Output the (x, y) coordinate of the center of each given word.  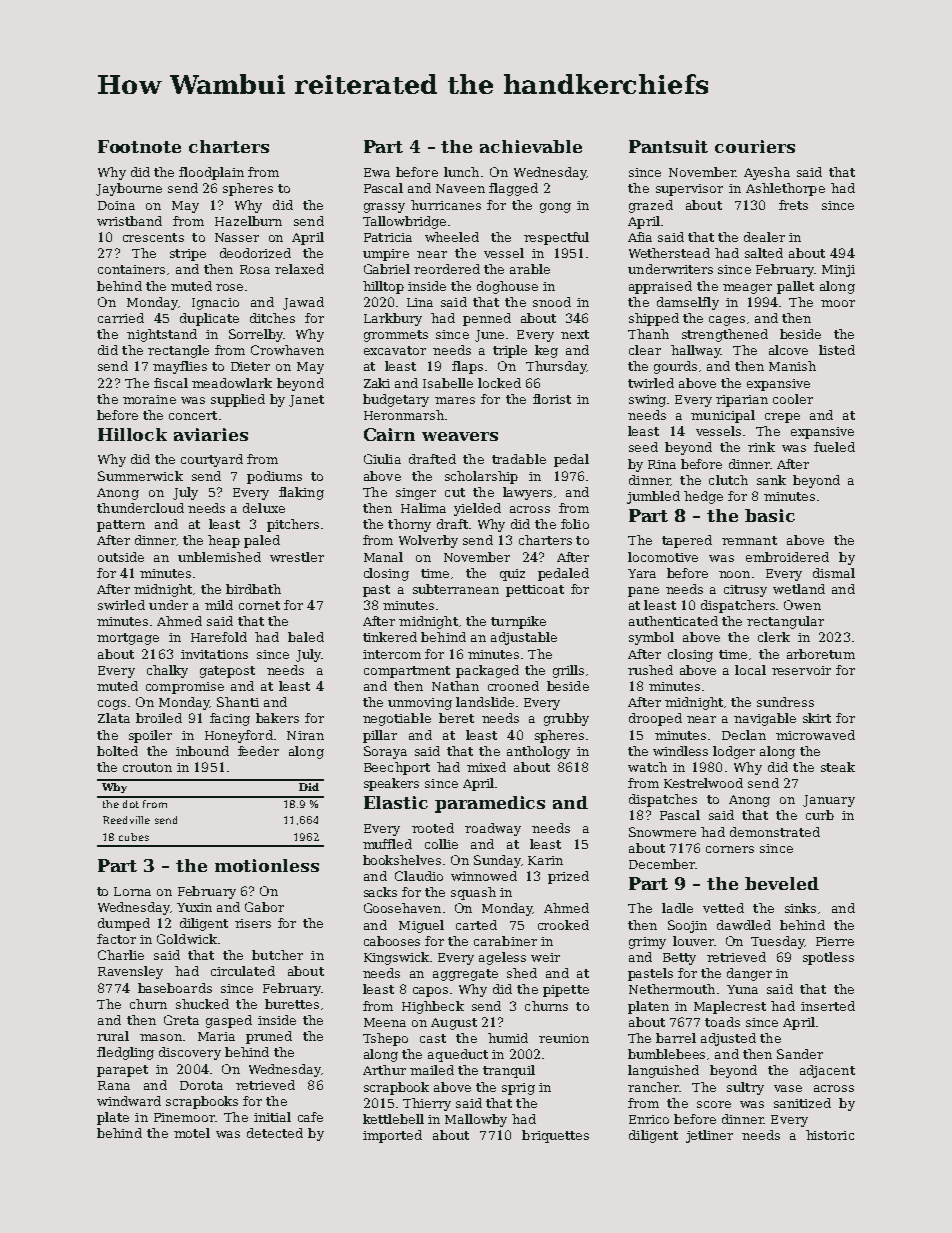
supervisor (689, 190)
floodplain (211, 173)
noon (734, 574)
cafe (310, 1117)
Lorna (132, 891)
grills (568, 671)
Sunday (497, 861)
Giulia (382, 459)
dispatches (663, 800)
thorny (409, 525)
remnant (749, 540)
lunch (461, 172)
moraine (149, 399)
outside (121, 557)
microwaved (815, 735)
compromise (185, 688)
